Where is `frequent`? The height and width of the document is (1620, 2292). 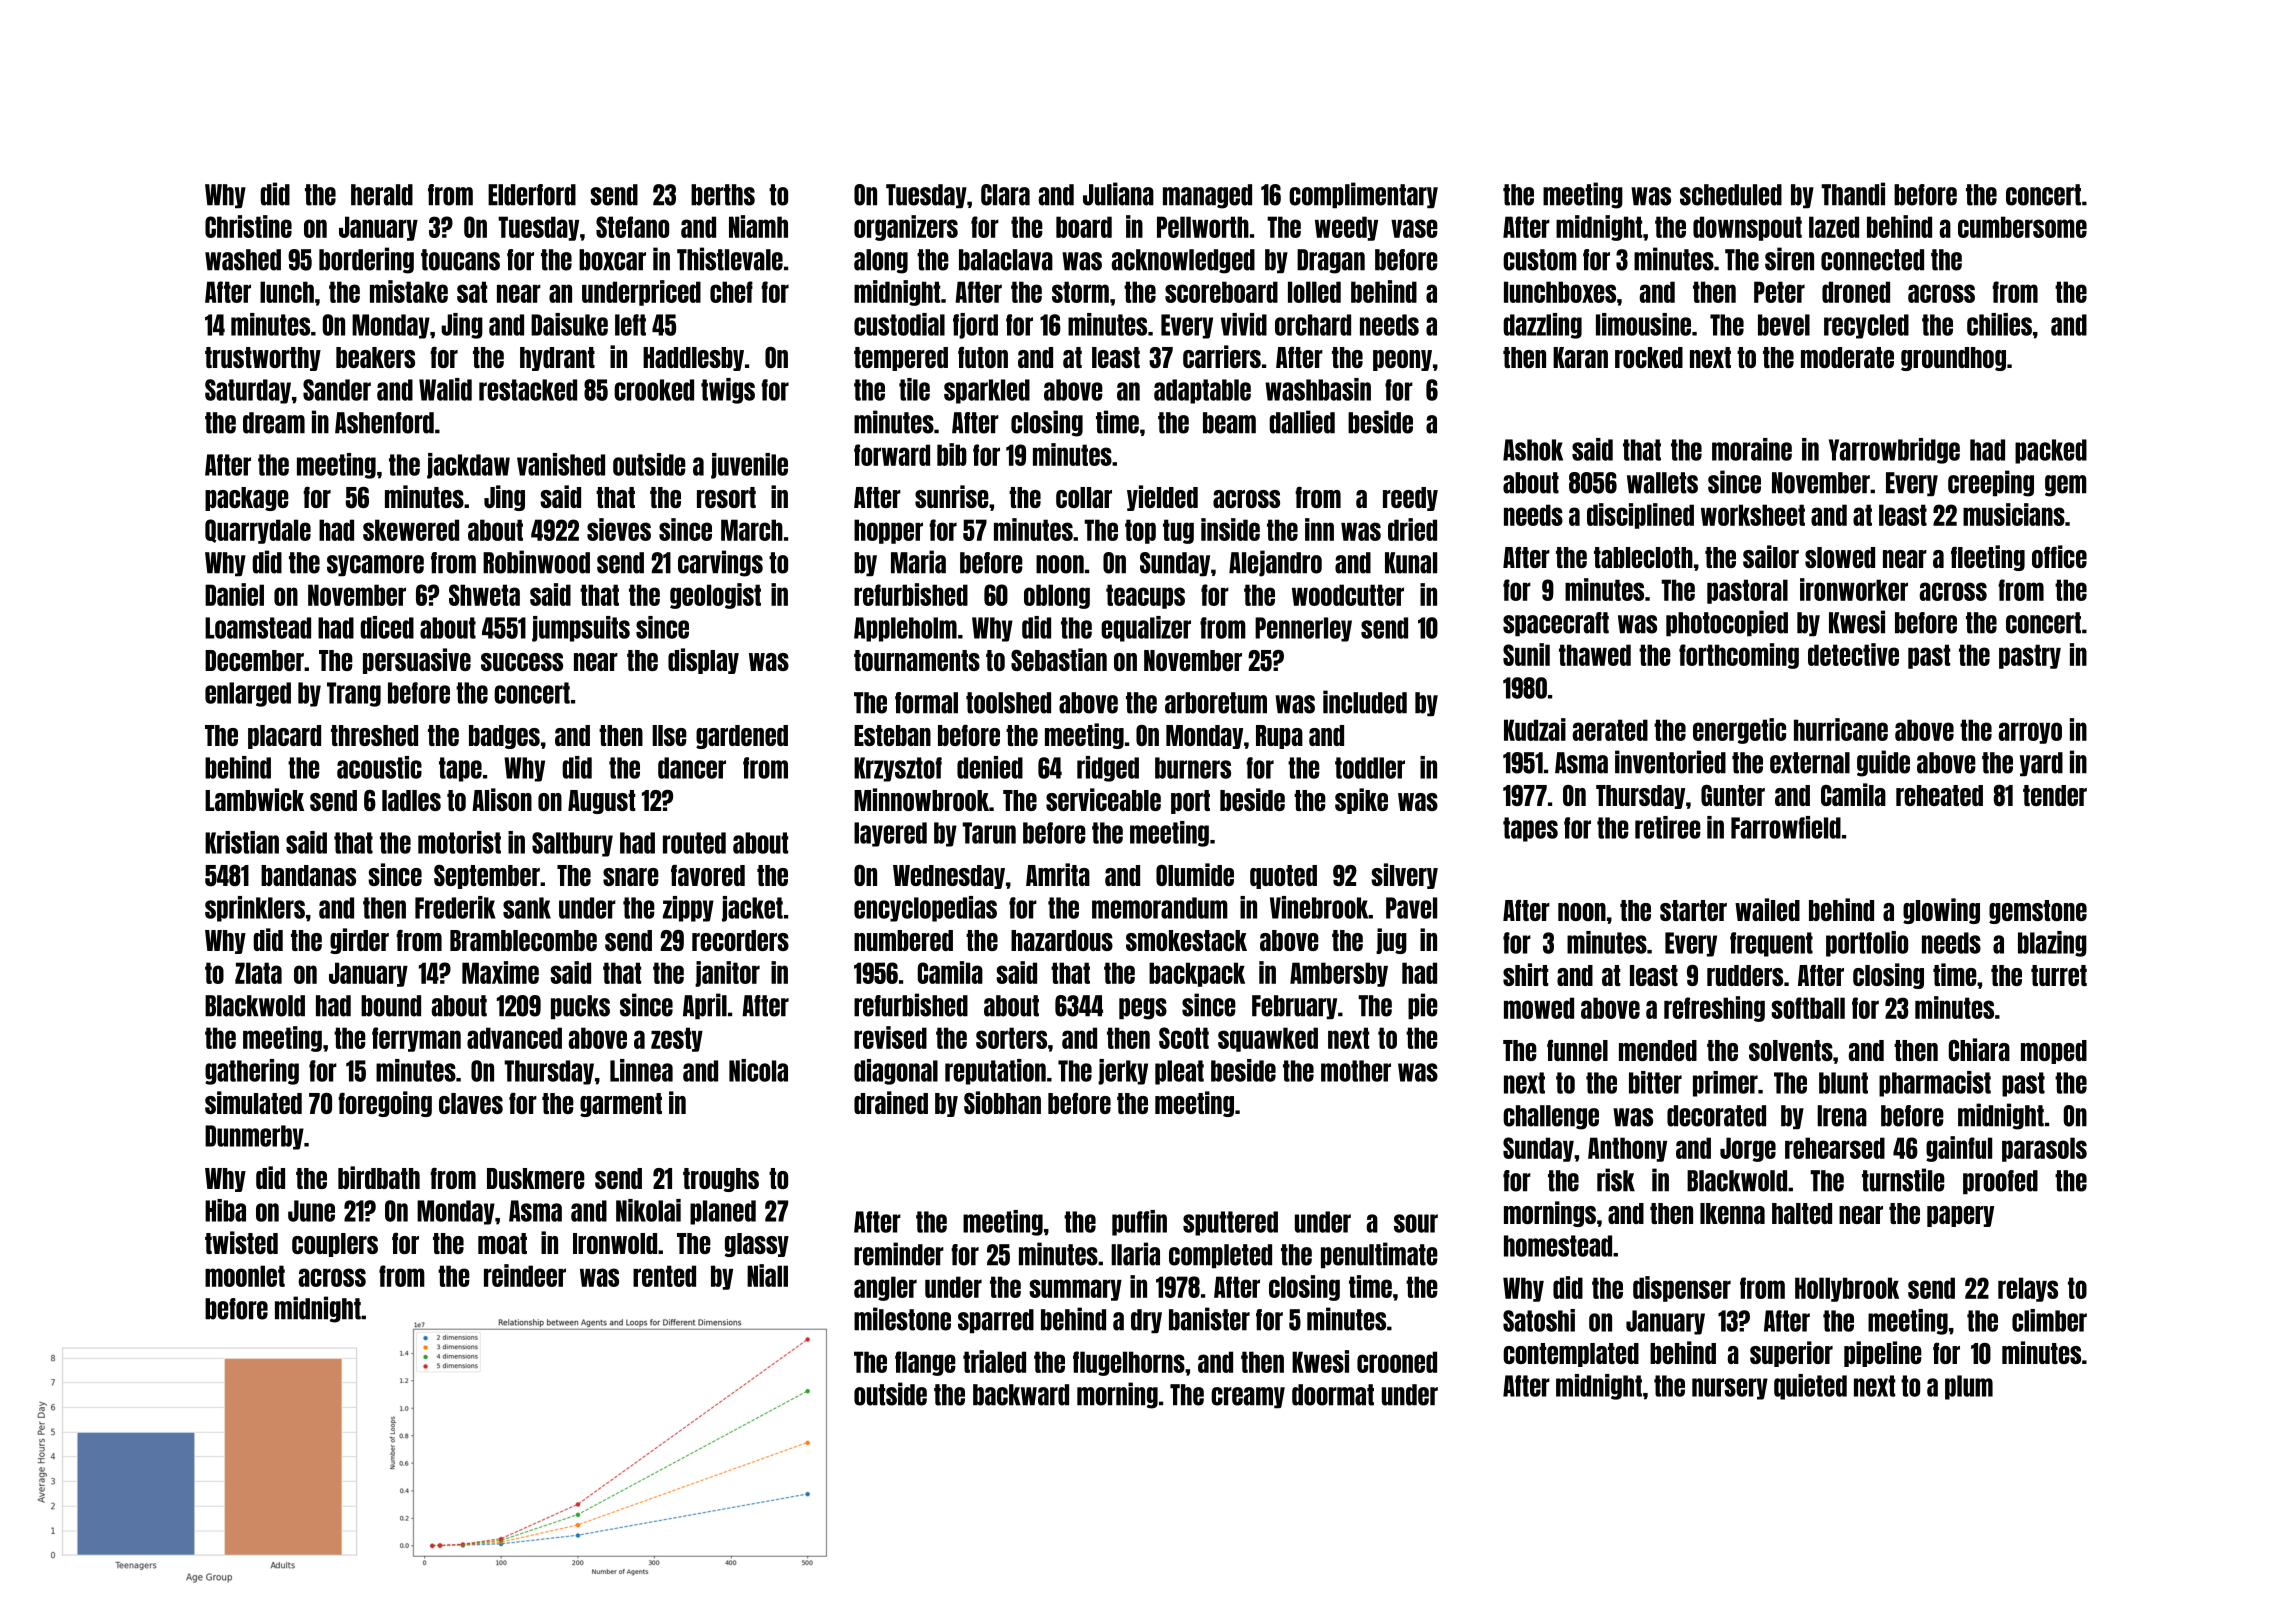 frequent is located at coordinates (1771, 944).
